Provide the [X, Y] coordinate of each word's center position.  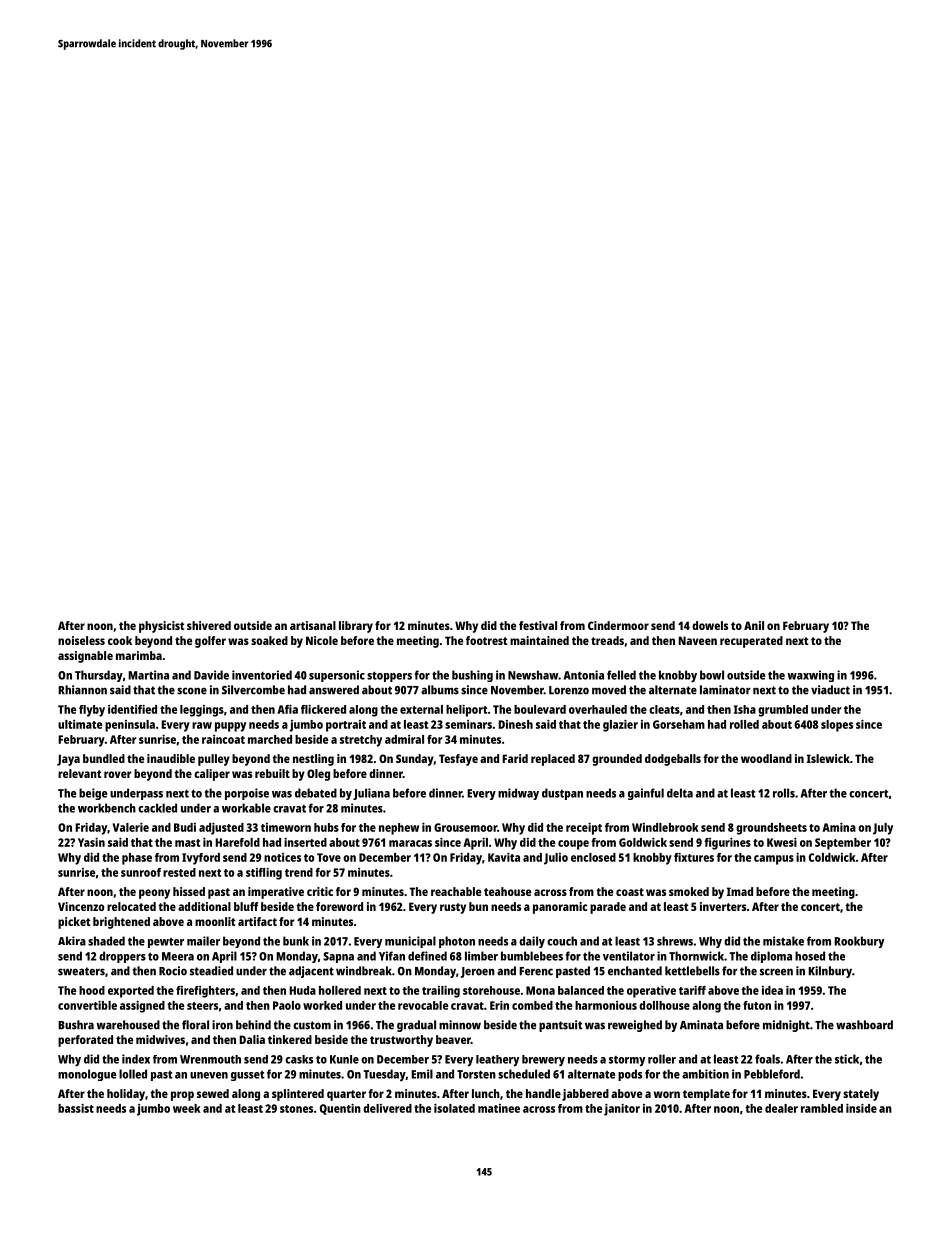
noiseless [81, 640]
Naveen [697, 640]
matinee [499, 1108]
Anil [754, 625]
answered [334, 690]
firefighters [205, 992]
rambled [822, 1108]
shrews [675, 941]
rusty [453, 908]
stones [296, 1109]
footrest [486, 640]
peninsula [130, 726]
